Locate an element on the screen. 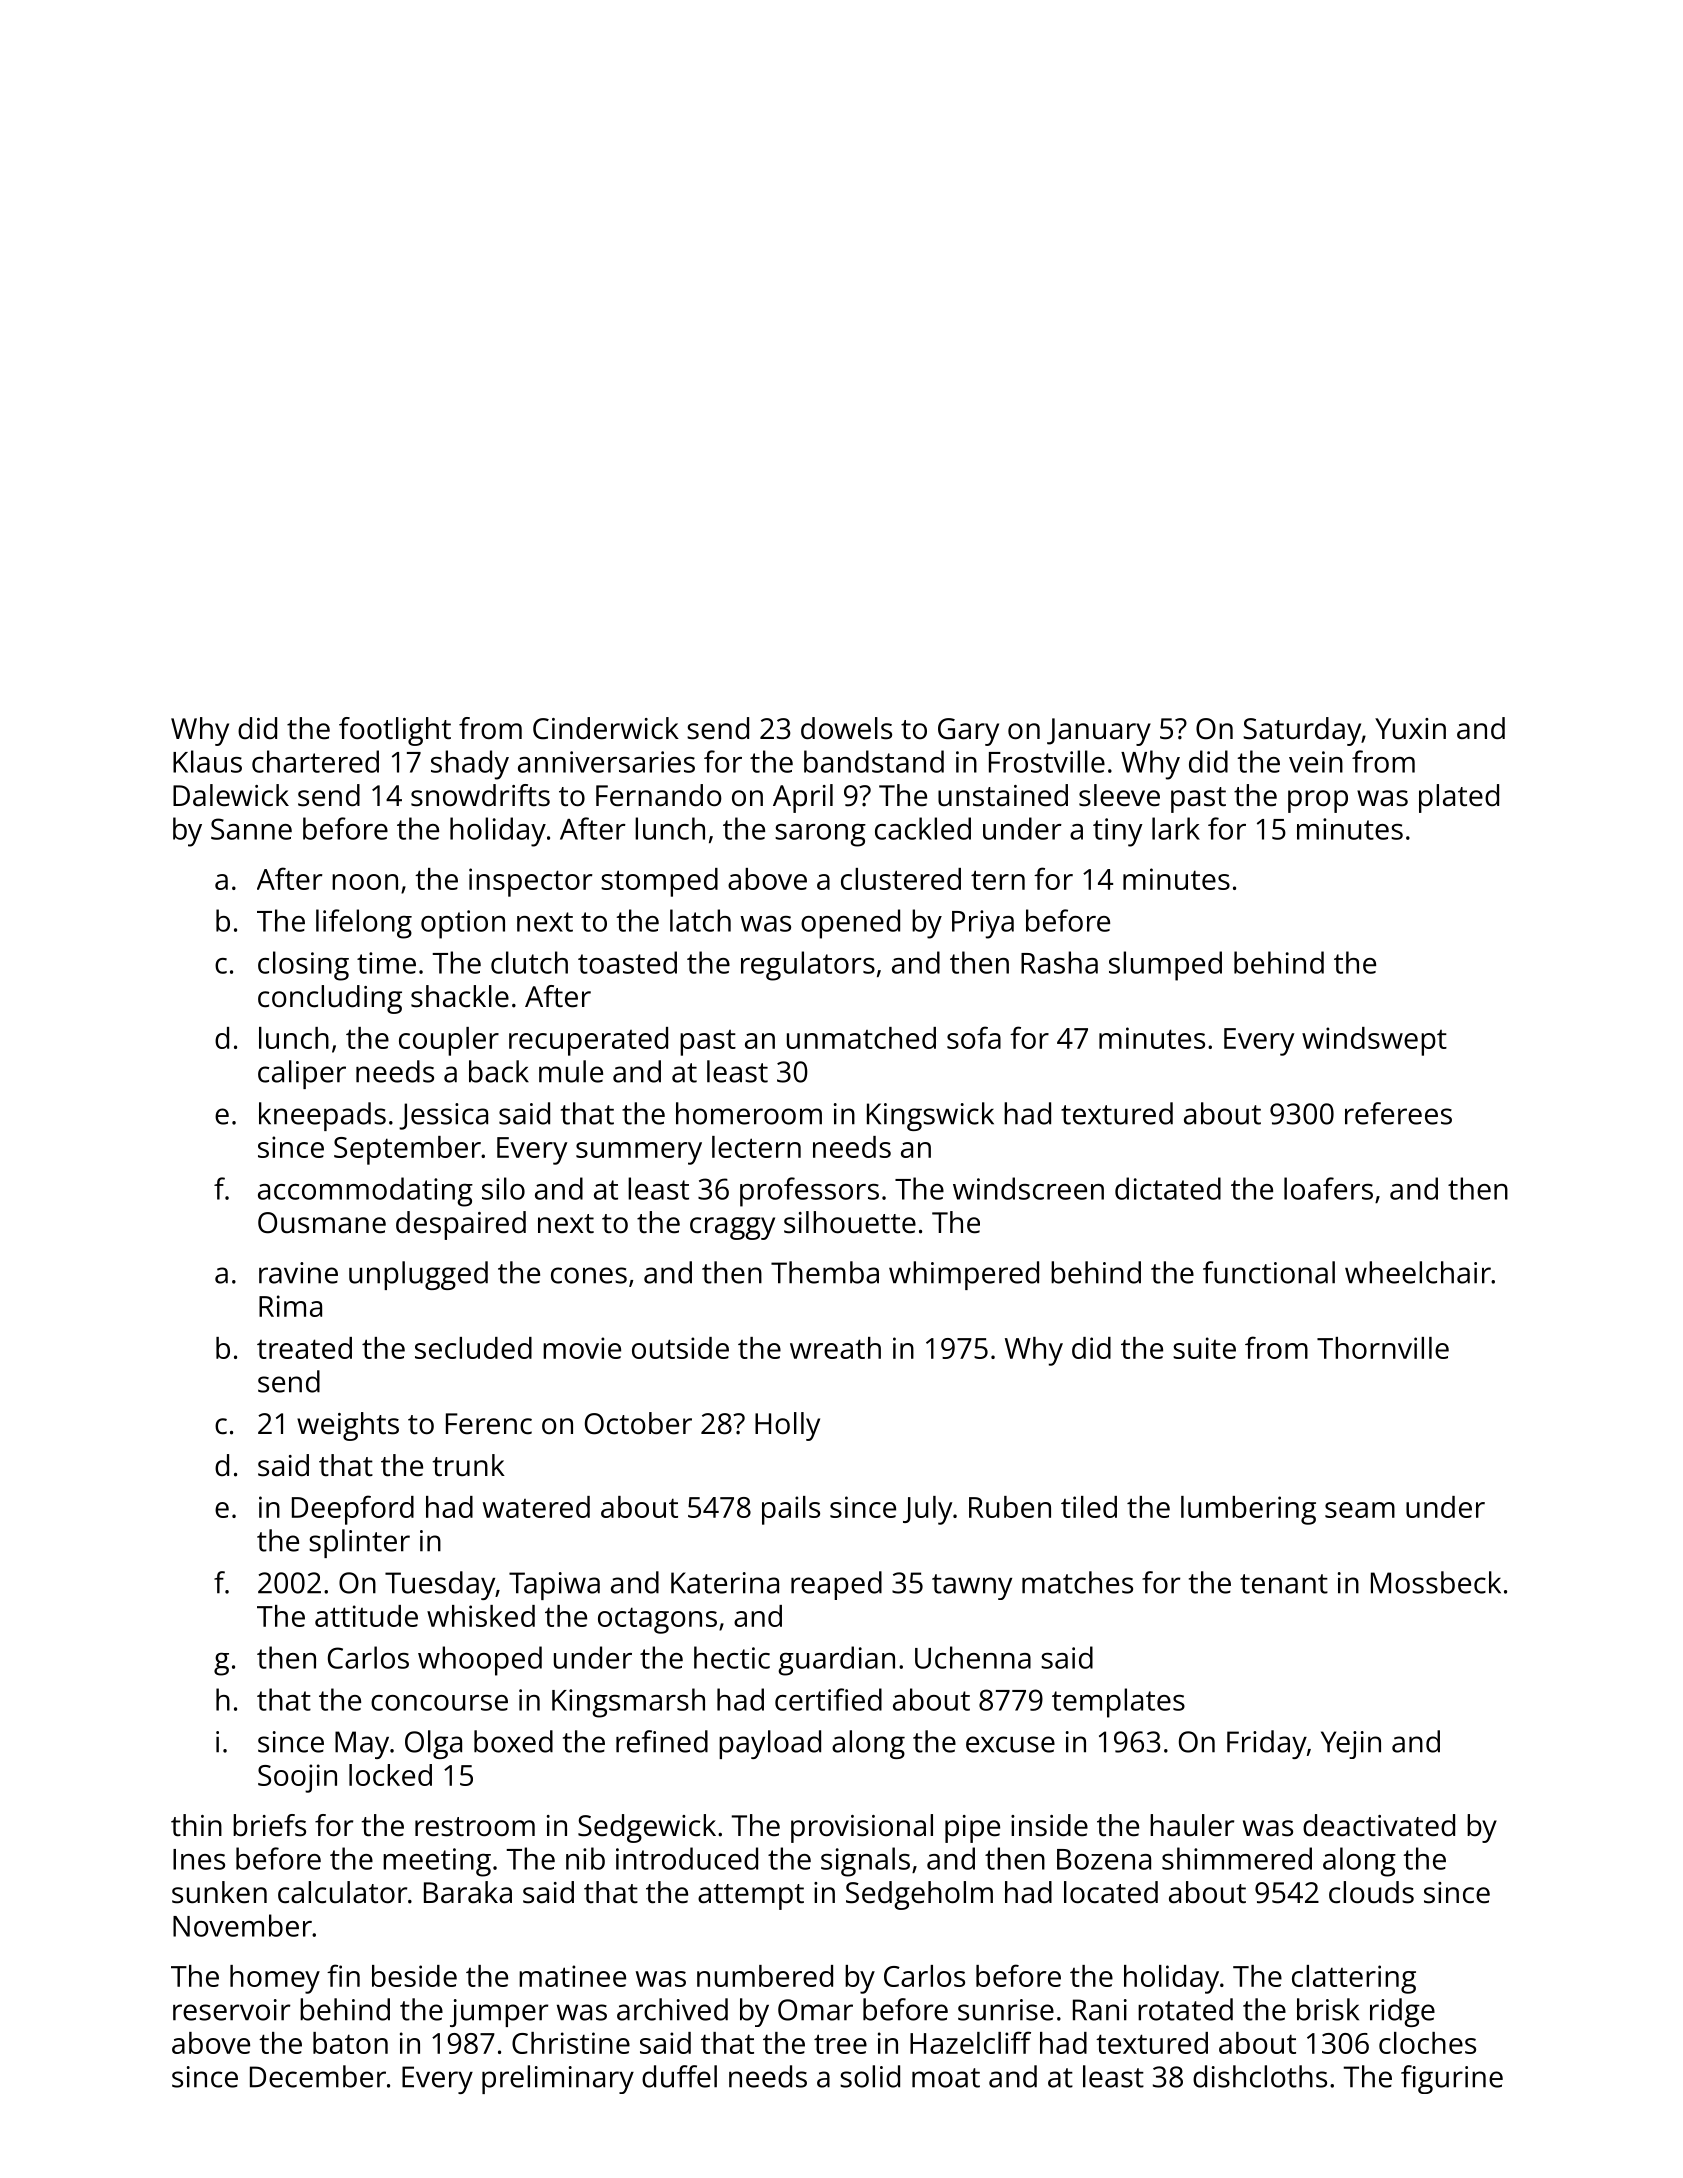 The height and width of the screenshot is (2178, 1683). baton is located at coordinates (350, 2043).
